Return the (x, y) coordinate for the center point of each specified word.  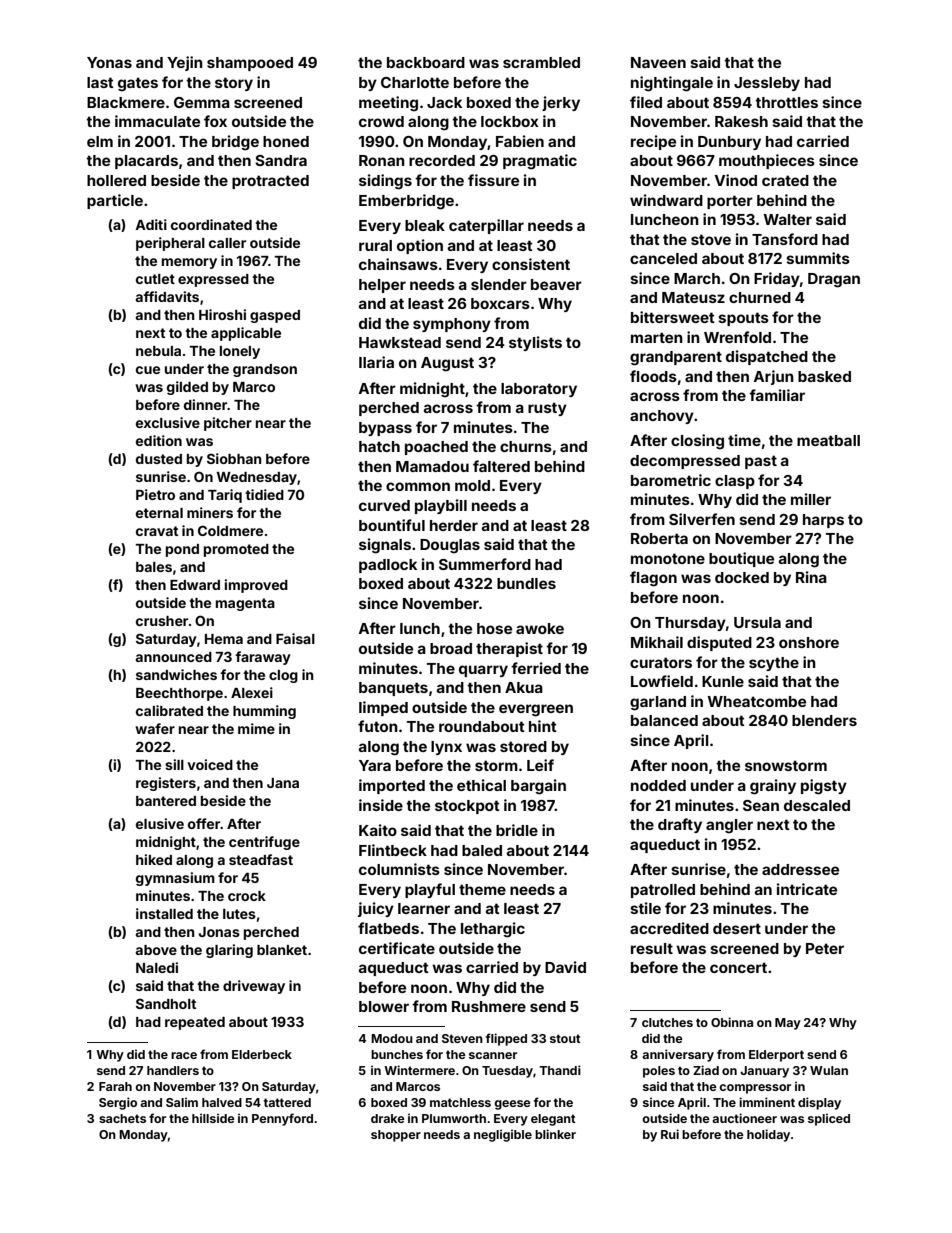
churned (760, 297)
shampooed (250, 64)
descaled (817, 805)
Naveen (658, 62)
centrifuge (264, 843)
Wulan (829, 1070)
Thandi (560, 1070)
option (420, 246)
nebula (158, 351)
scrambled (541, 62)
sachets (122, 1118)
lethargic (493, 930)
